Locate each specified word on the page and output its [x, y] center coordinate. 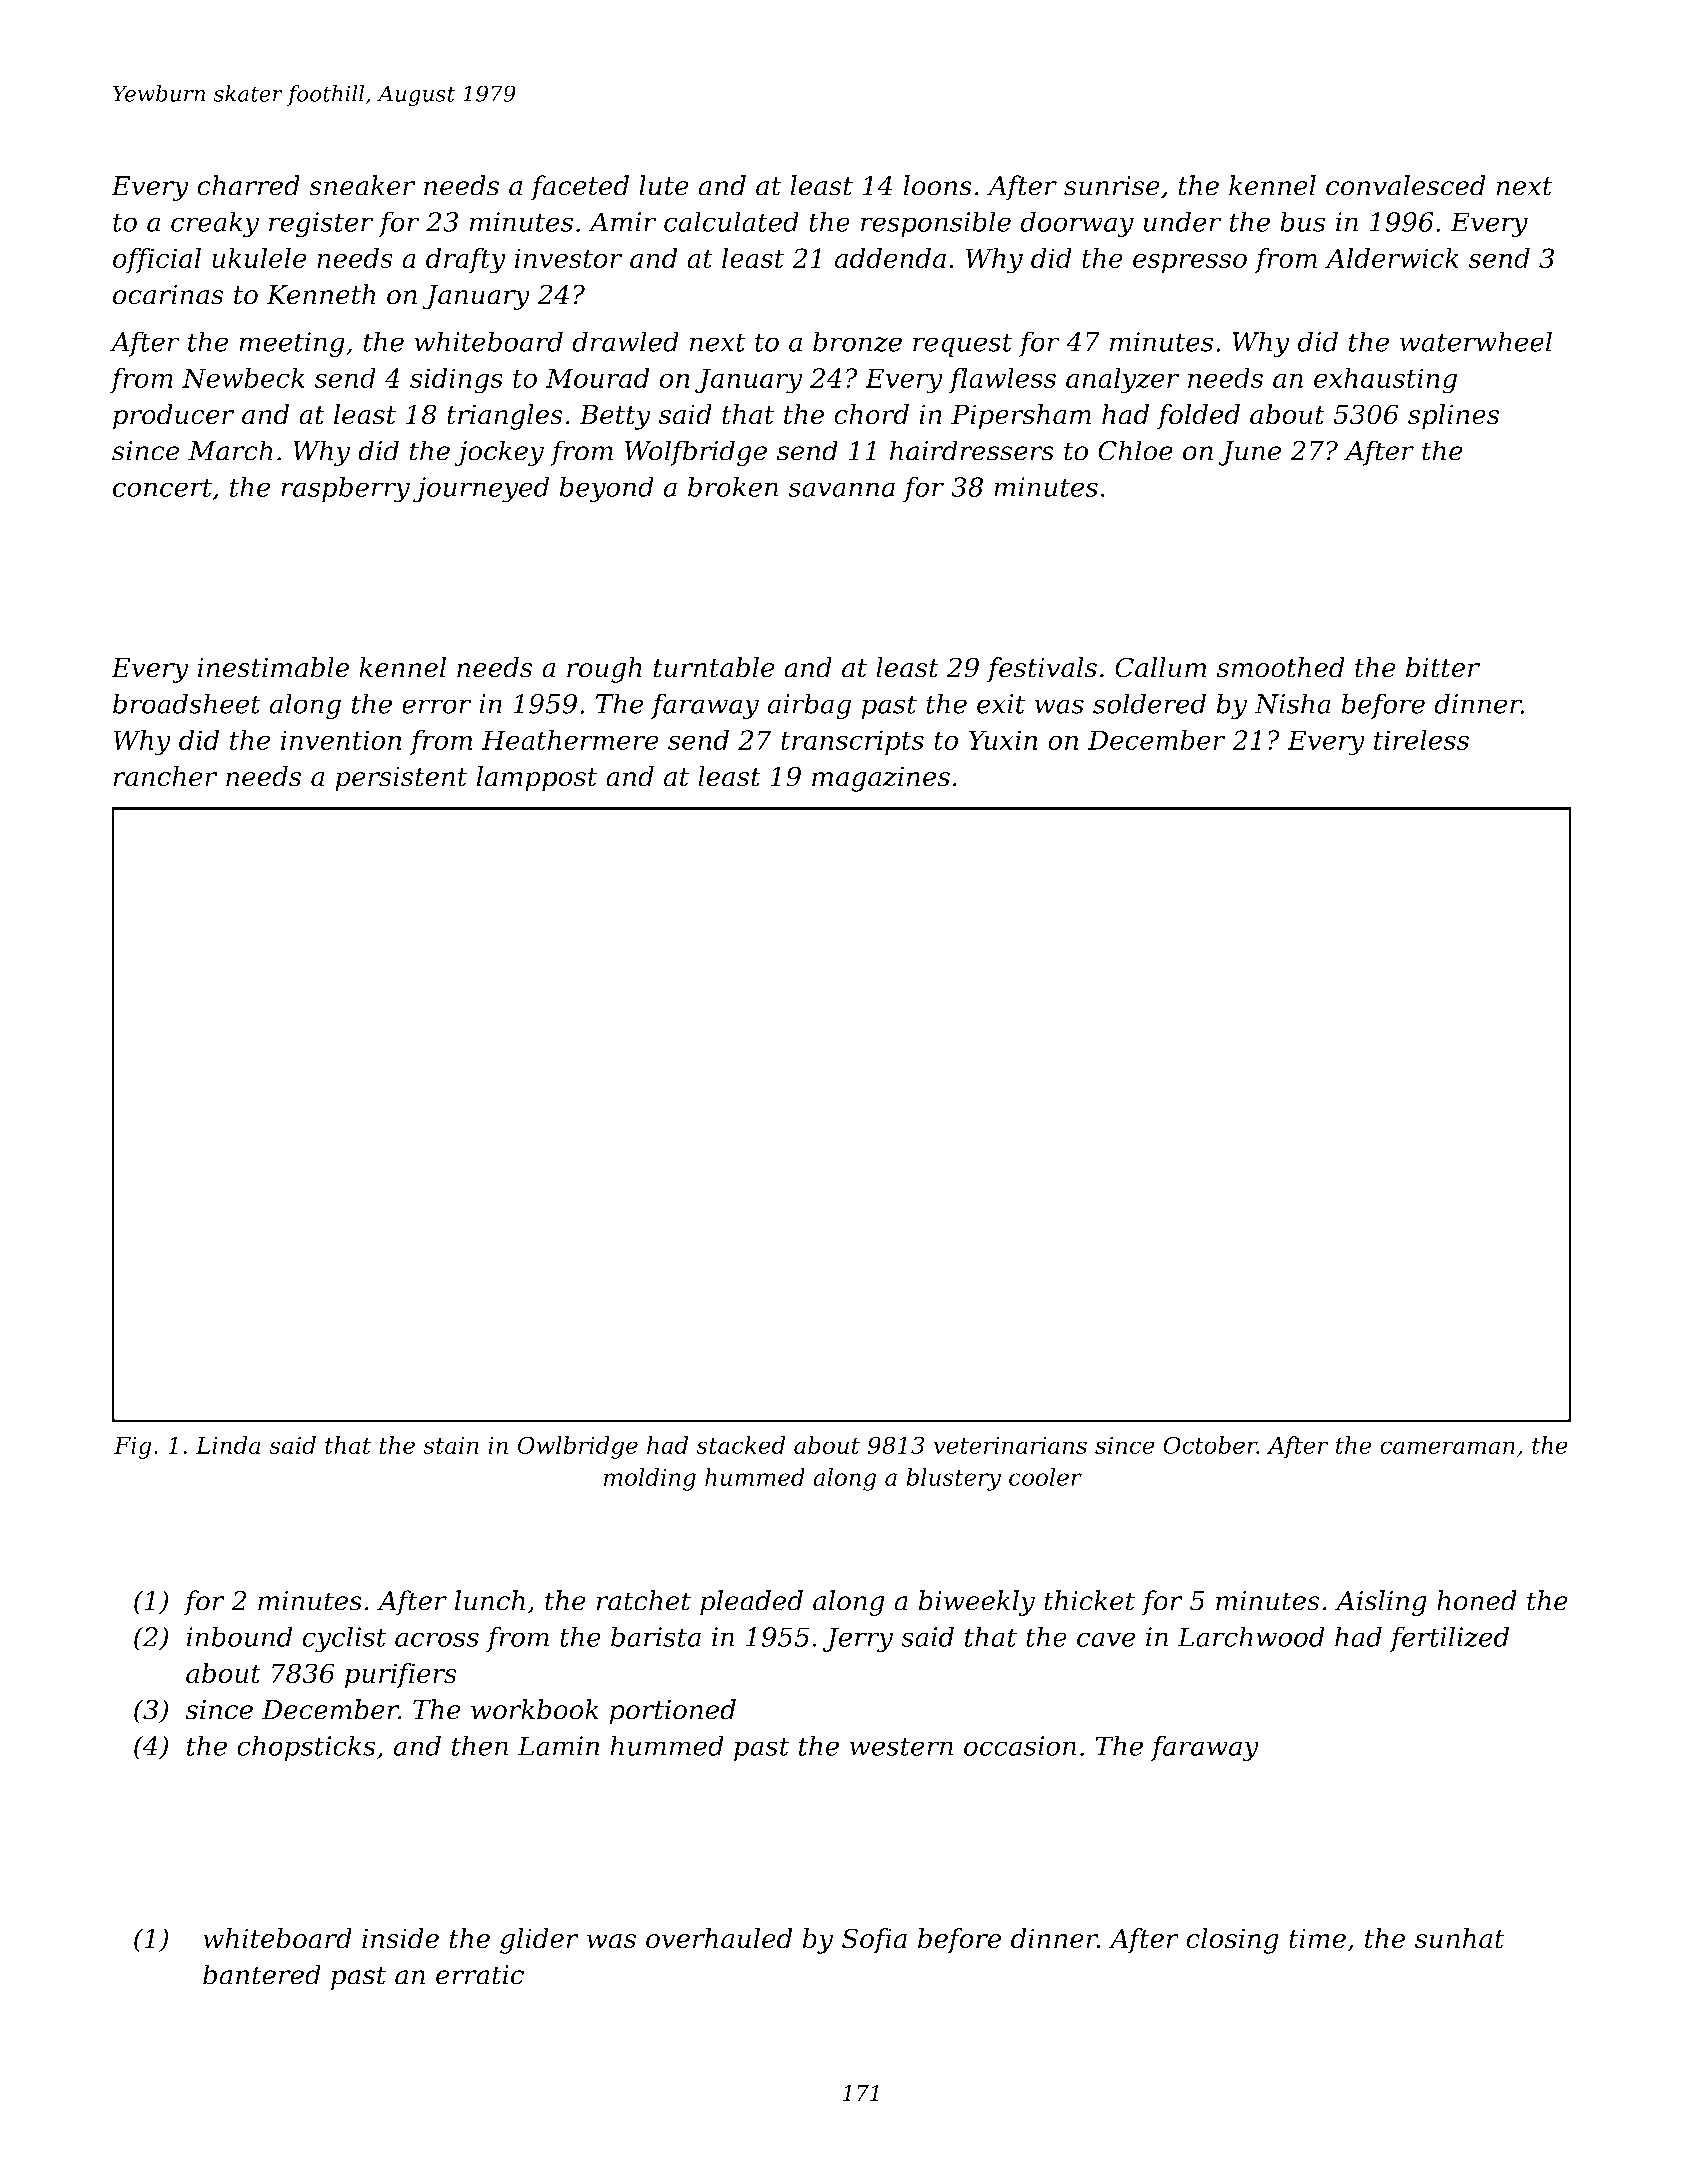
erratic [480, 1975]
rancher [165, 776]
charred [248, 185]
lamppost [536, 779]
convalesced [1406, 185]
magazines [881, 779]
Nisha [1293, 703]
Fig [133, 1447]
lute [664, 185]
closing [1232, 1941]
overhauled [719, 1938]
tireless [1421, 739]
